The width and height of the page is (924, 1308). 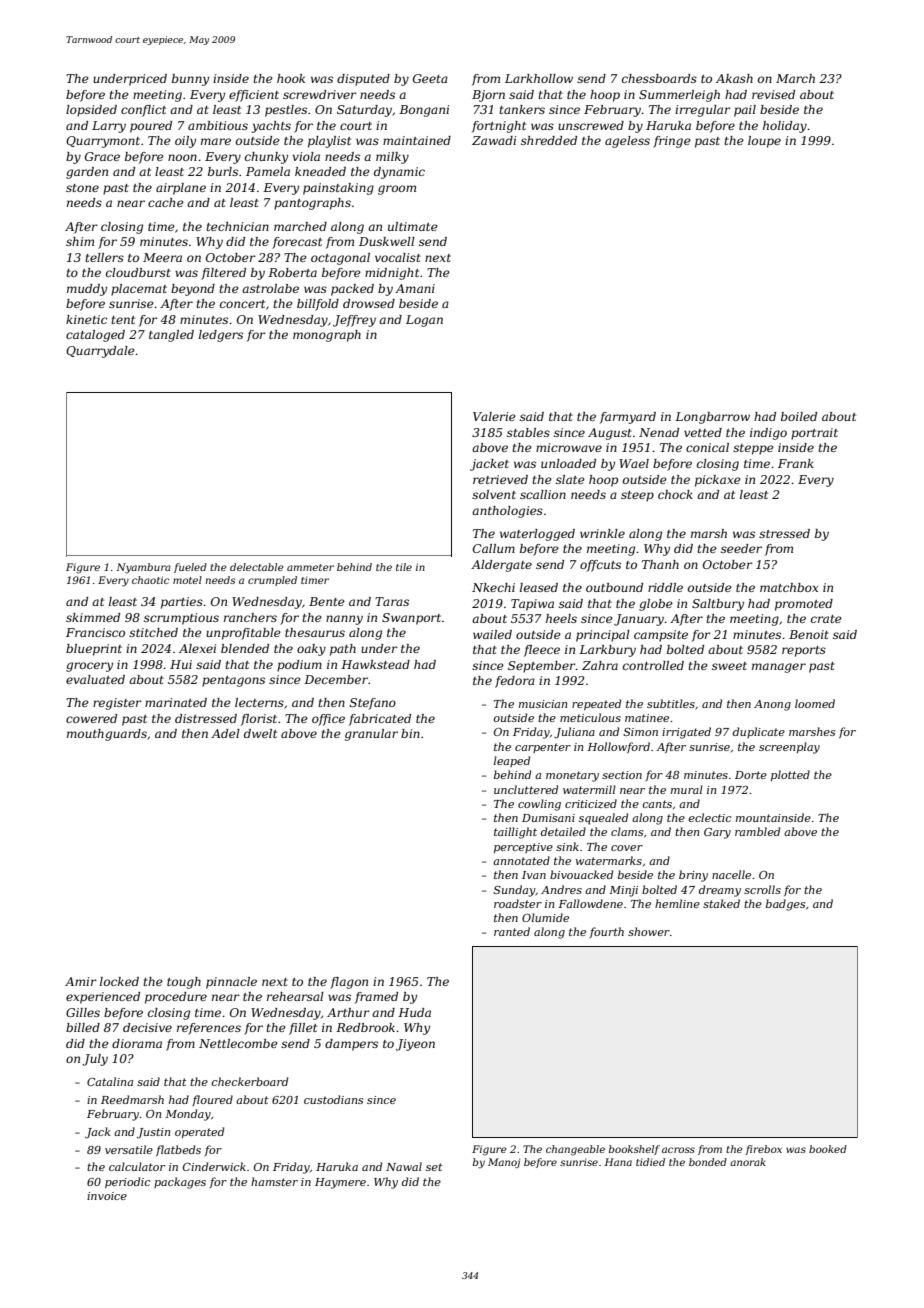 What do you see at coordinates (363, 80) in the page?
I see `disputed` at bounding box center [363, 80].
